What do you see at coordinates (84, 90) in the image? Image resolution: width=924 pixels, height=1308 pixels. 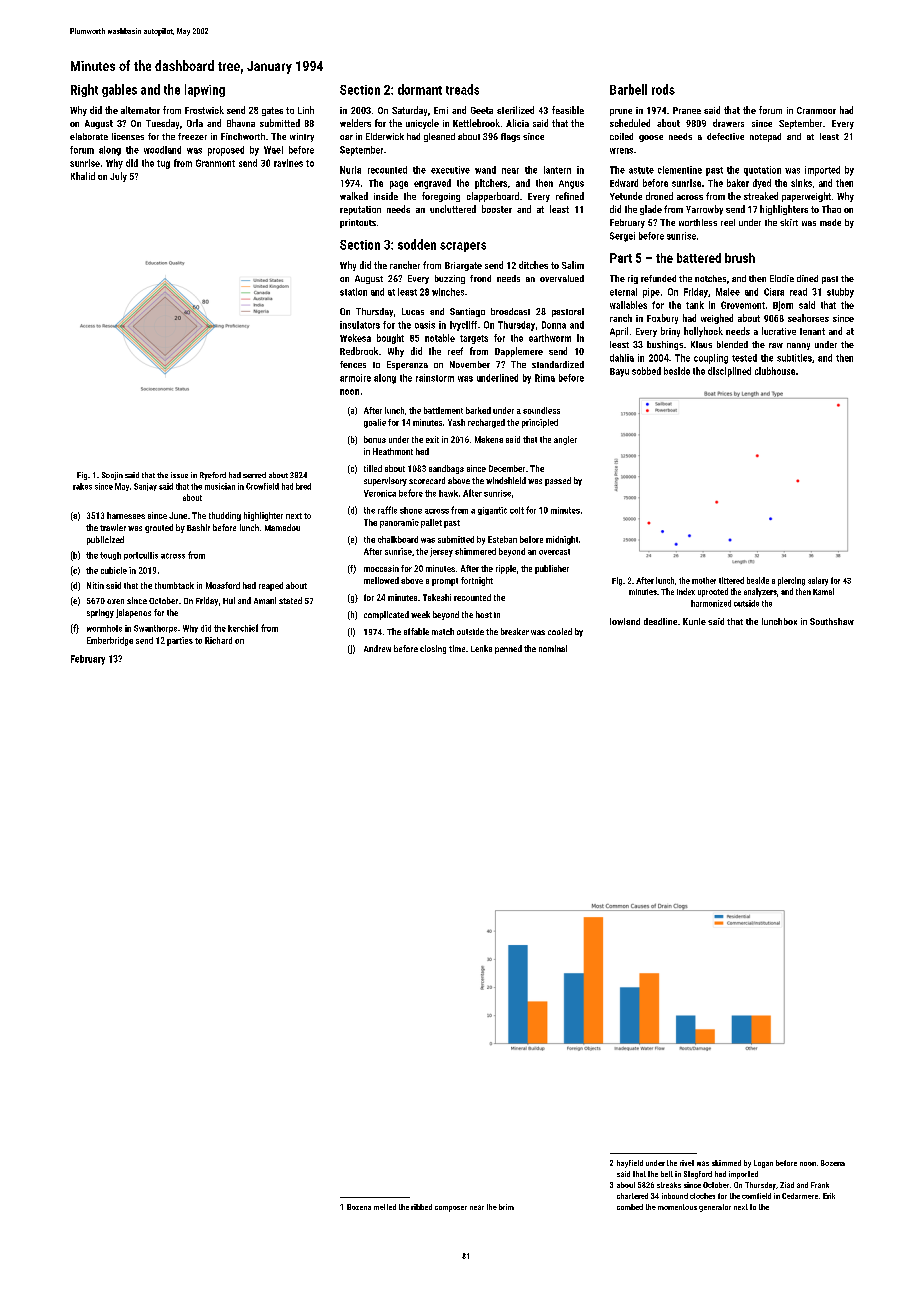 I see `Right` at bounding box center [84, 90].
